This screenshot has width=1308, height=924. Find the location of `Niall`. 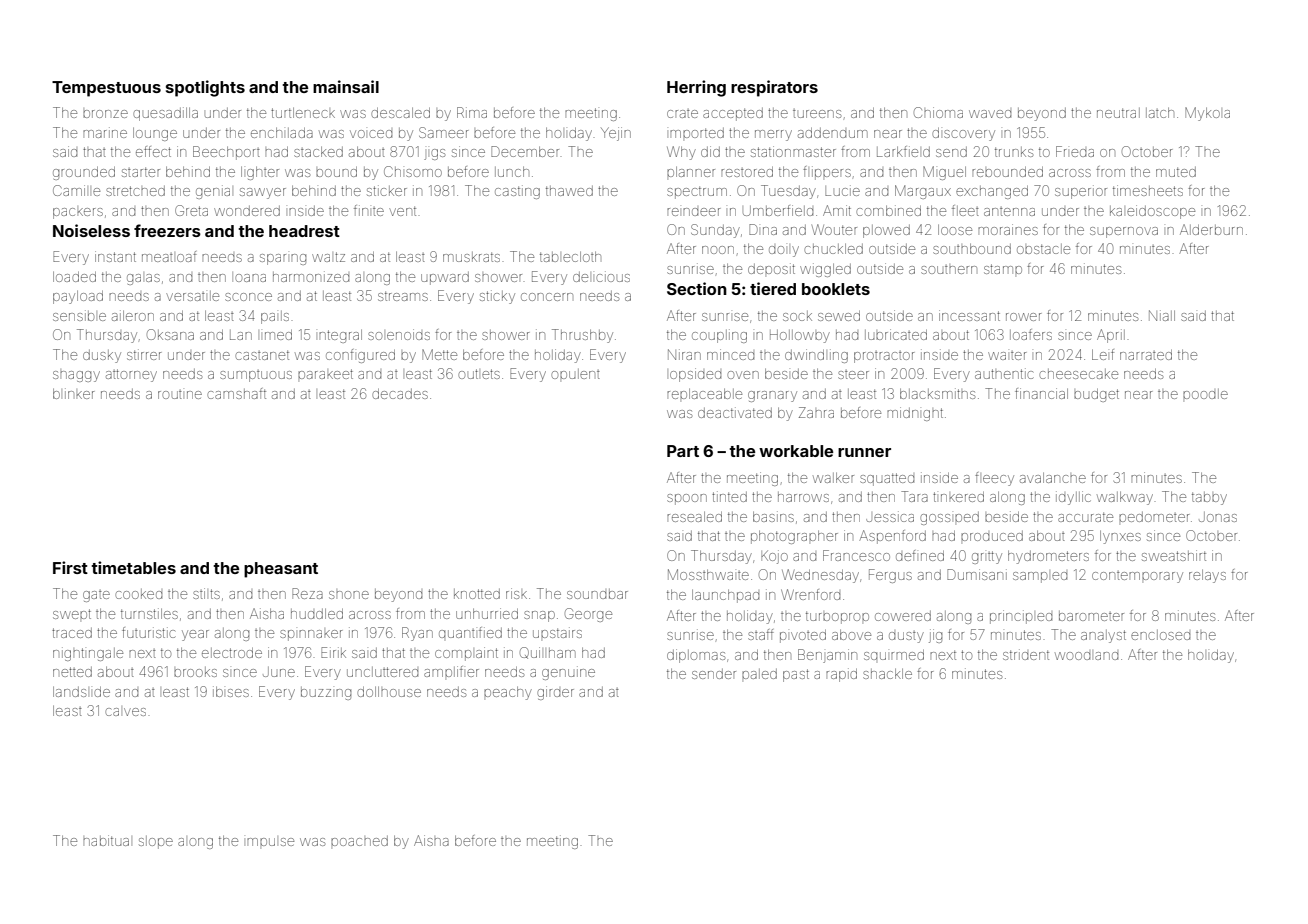

Niall is located at coordinates (1162, 315).
